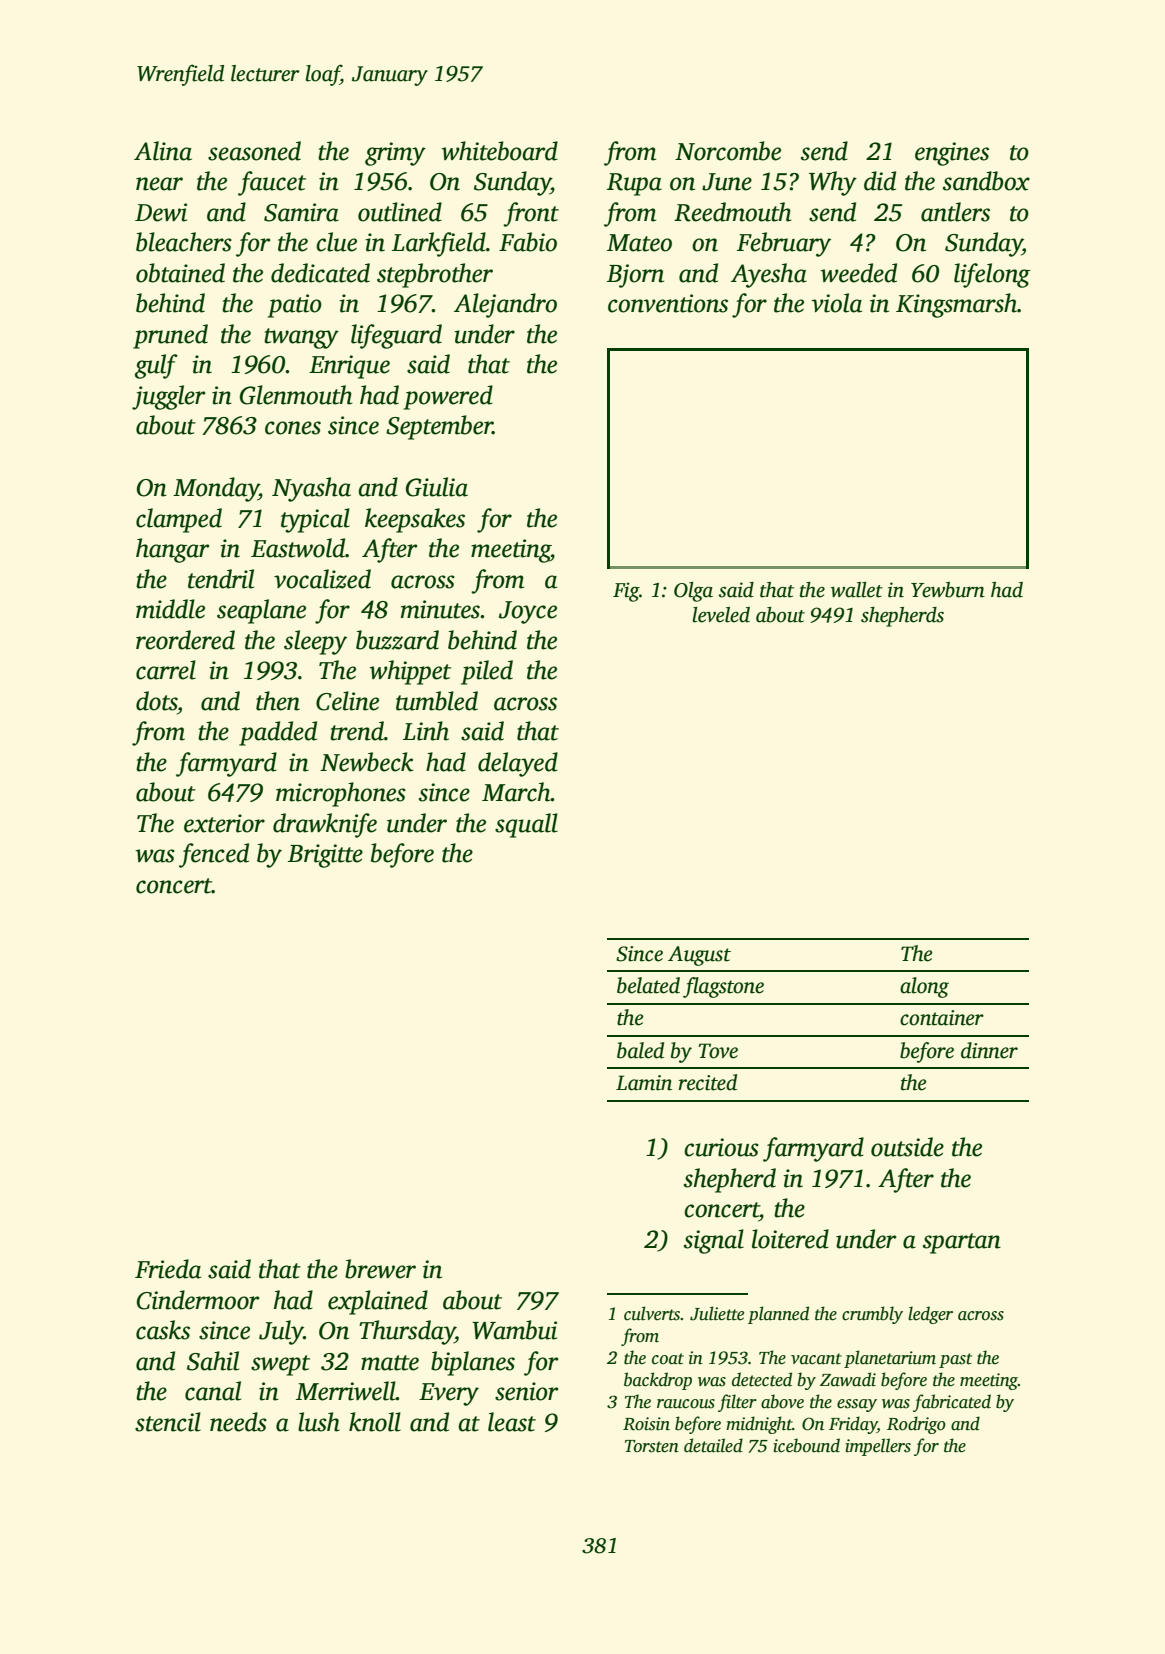 The height and width of the screenshot is (1654, 1165). I want to click on least, so click(512, 1422).
